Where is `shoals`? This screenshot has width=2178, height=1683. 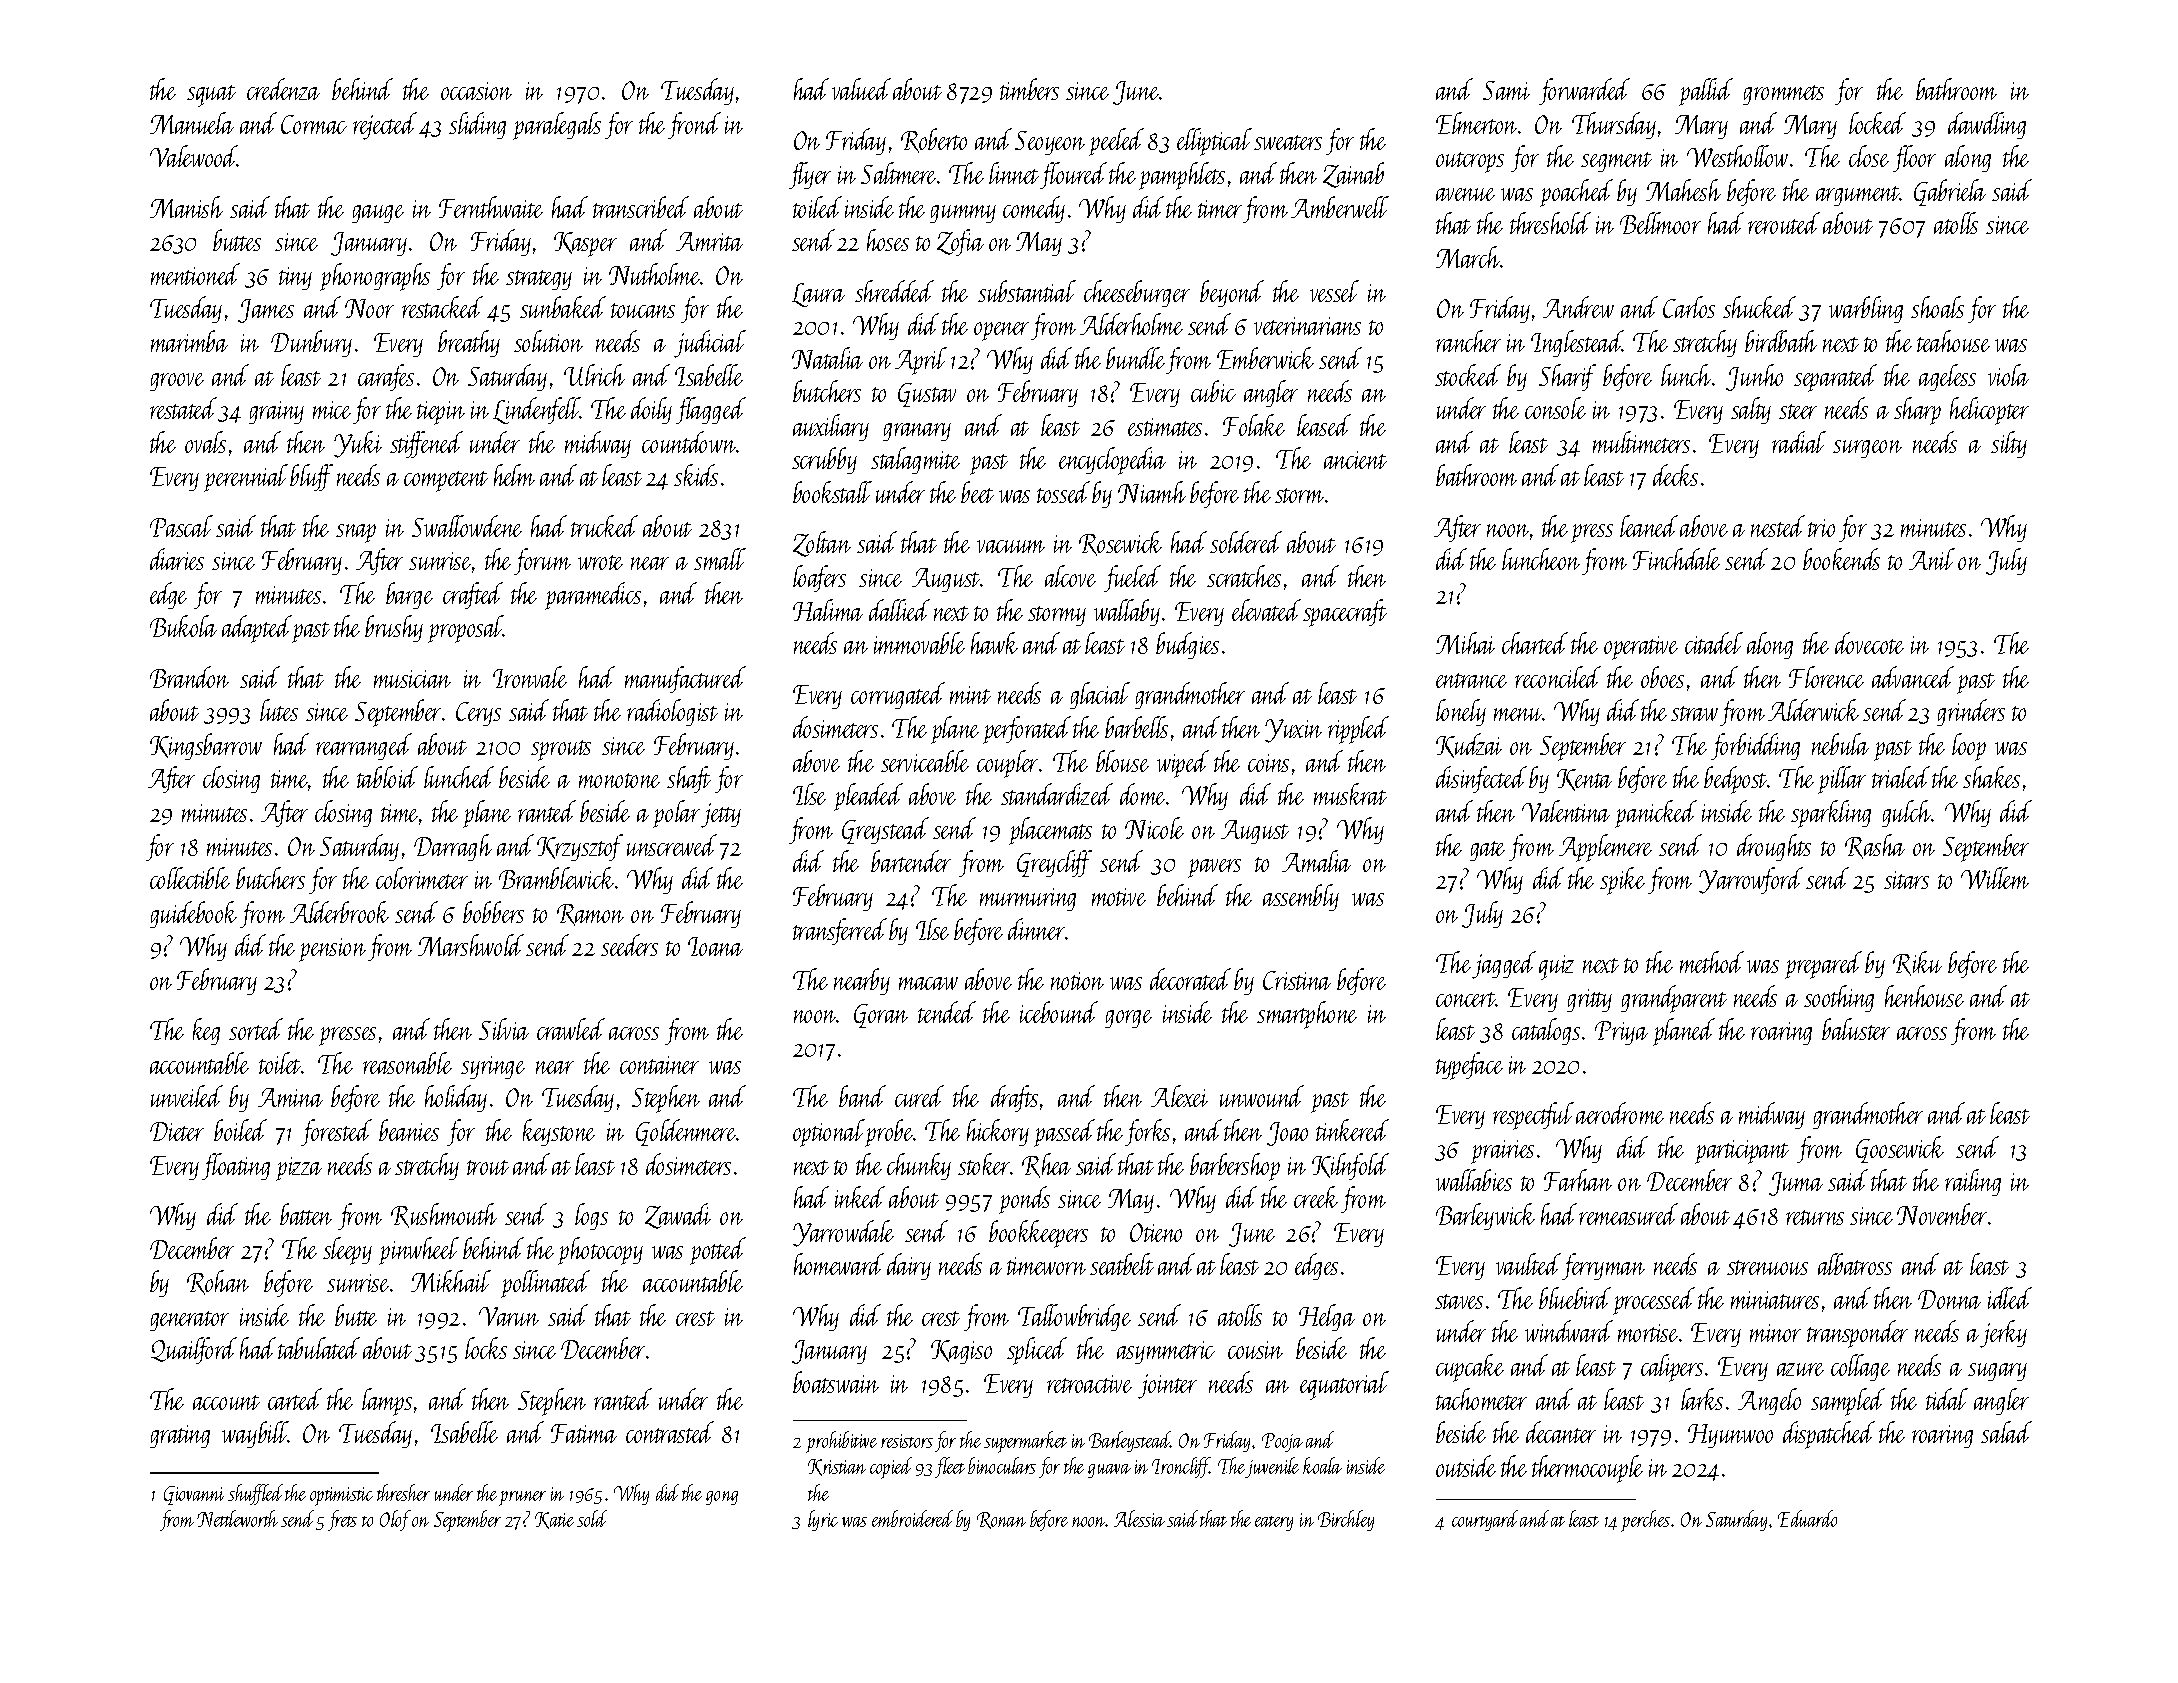
shoals is located at coordinates (1937, 307).
